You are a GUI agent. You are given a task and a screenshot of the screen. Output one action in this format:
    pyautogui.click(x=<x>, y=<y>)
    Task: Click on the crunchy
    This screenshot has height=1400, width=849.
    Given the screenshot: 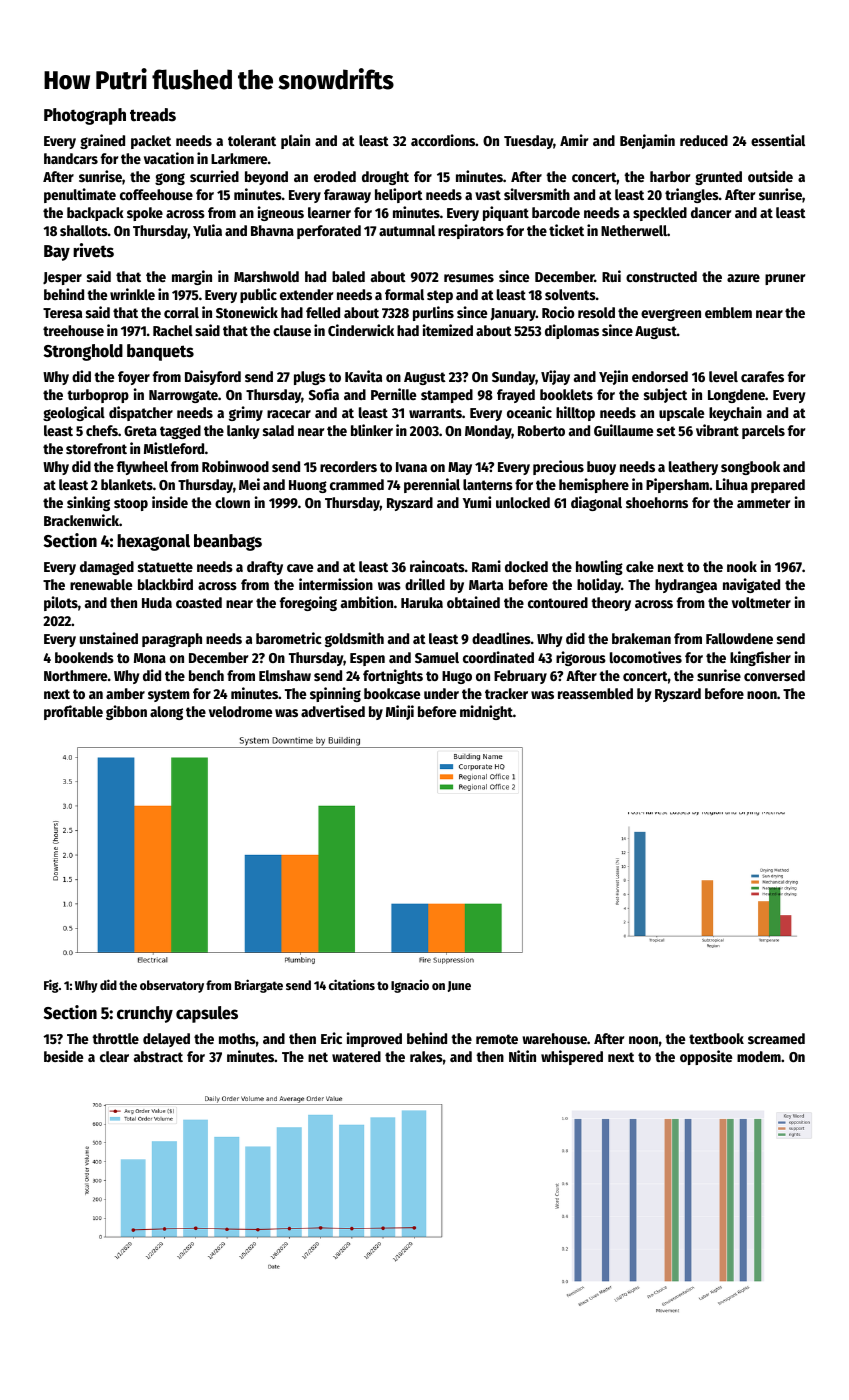 What is the action you would take?
    pyautogui.click(x=145, y=1014)
